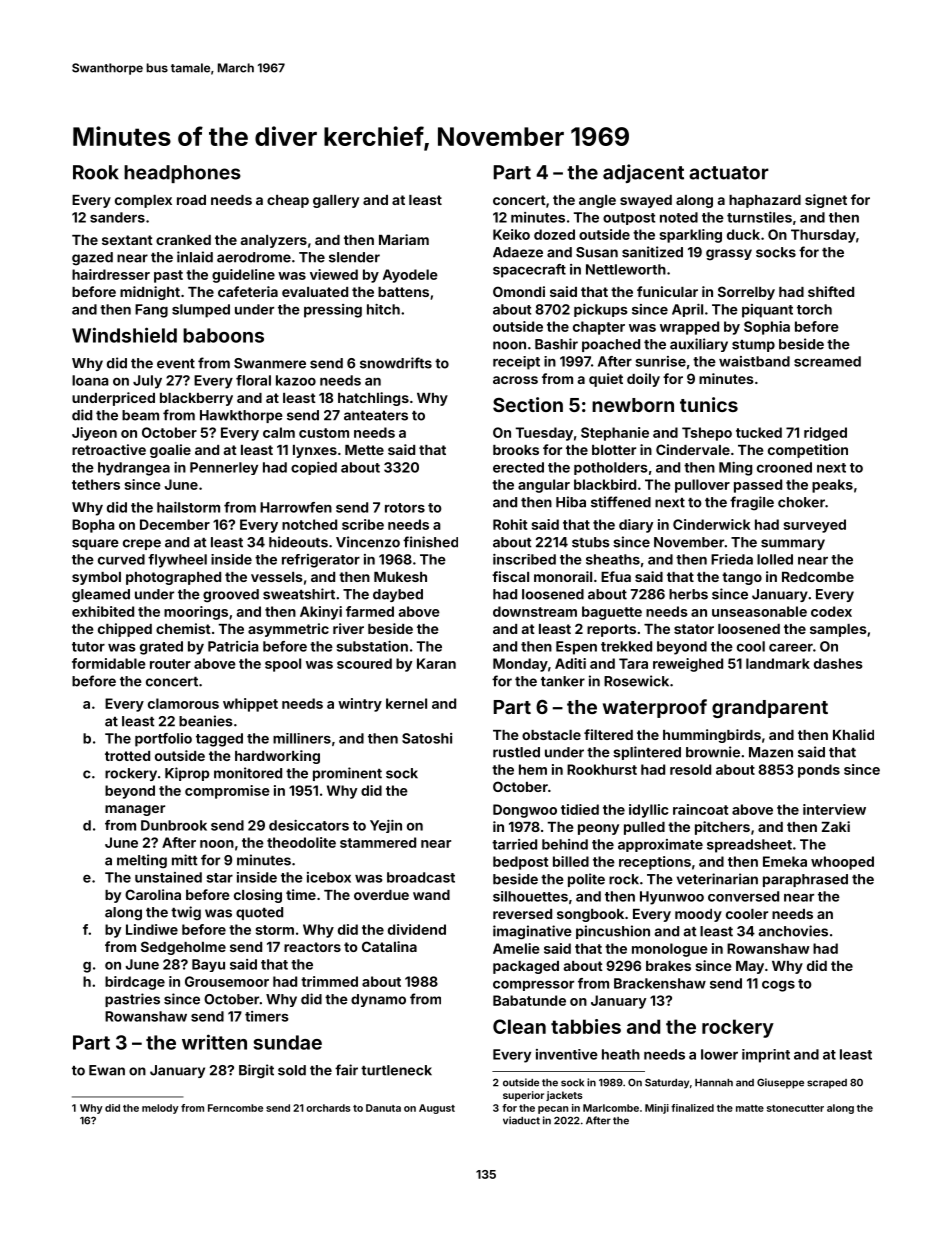 The image size is (952, 1233). Describe the element at coordinates (586, 1026) in the page. I see `tabbies` at that location.
